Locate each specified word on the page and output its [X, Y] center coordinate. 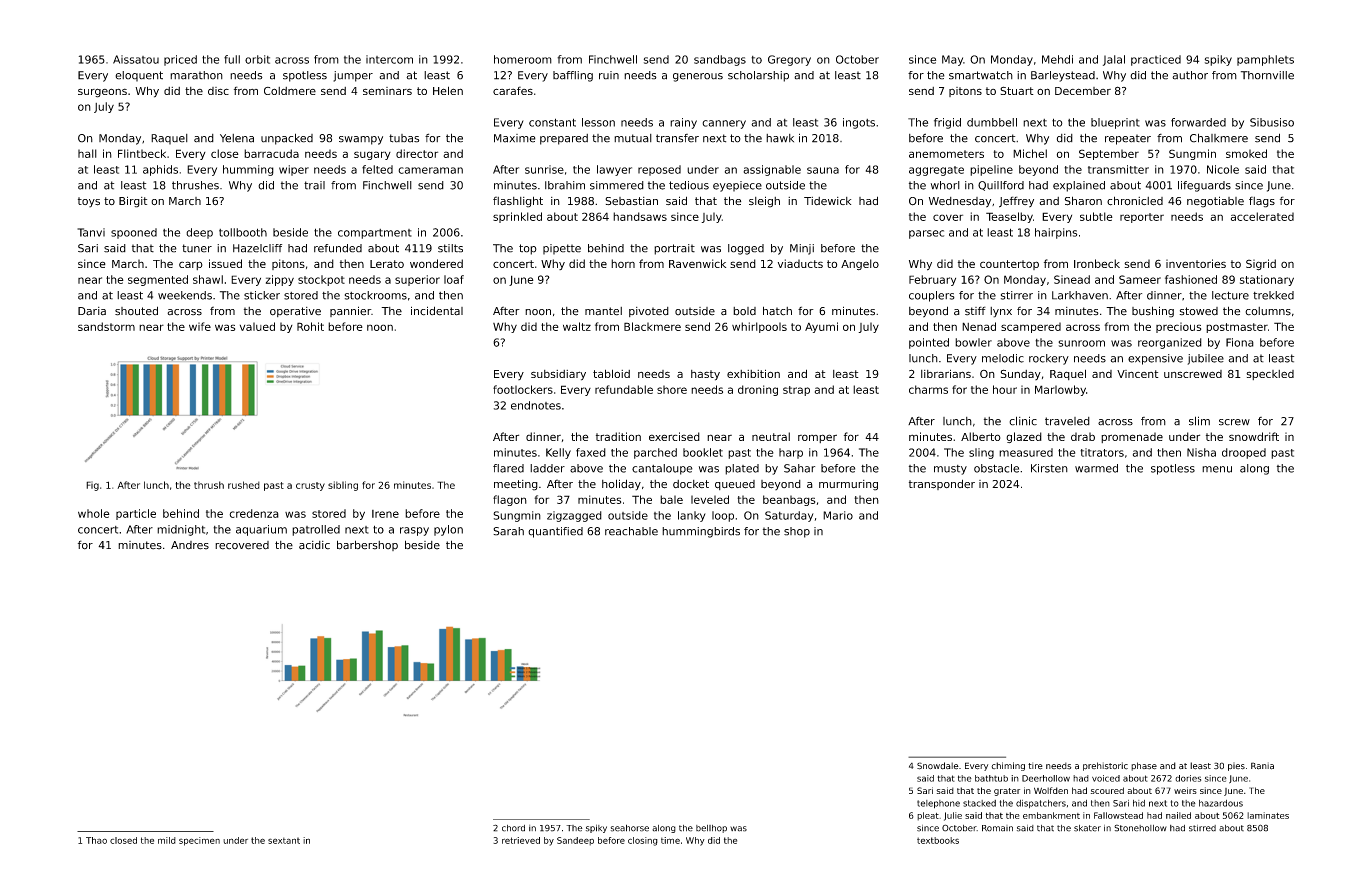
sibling [343, 486]
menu [1217, 469]
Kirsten [1049, 468]
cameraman [430, 170]
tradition [618, 436]
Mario [838, 515]
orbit [257, 59]
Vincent [1138, 374]
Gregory [789, 60]
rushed [244, 485]
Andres [190, 545]
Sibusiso [1272, 122]
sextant [284, 840]
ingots [859, 123]
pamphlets [1265, 60]
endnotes [536, 405]
